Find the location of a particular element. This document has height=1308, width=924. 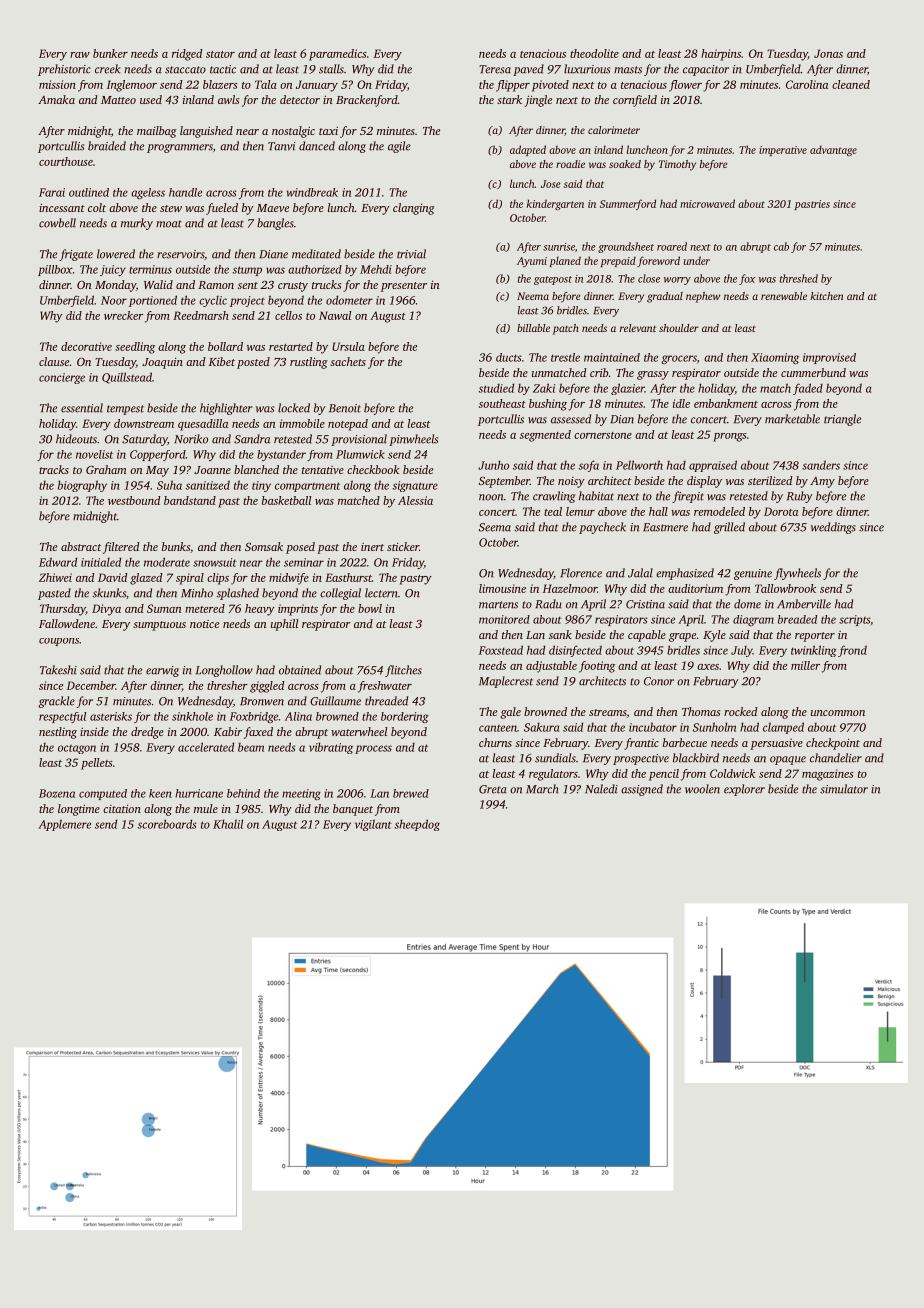

Xiaoming is located at coordinates (775, 358).
